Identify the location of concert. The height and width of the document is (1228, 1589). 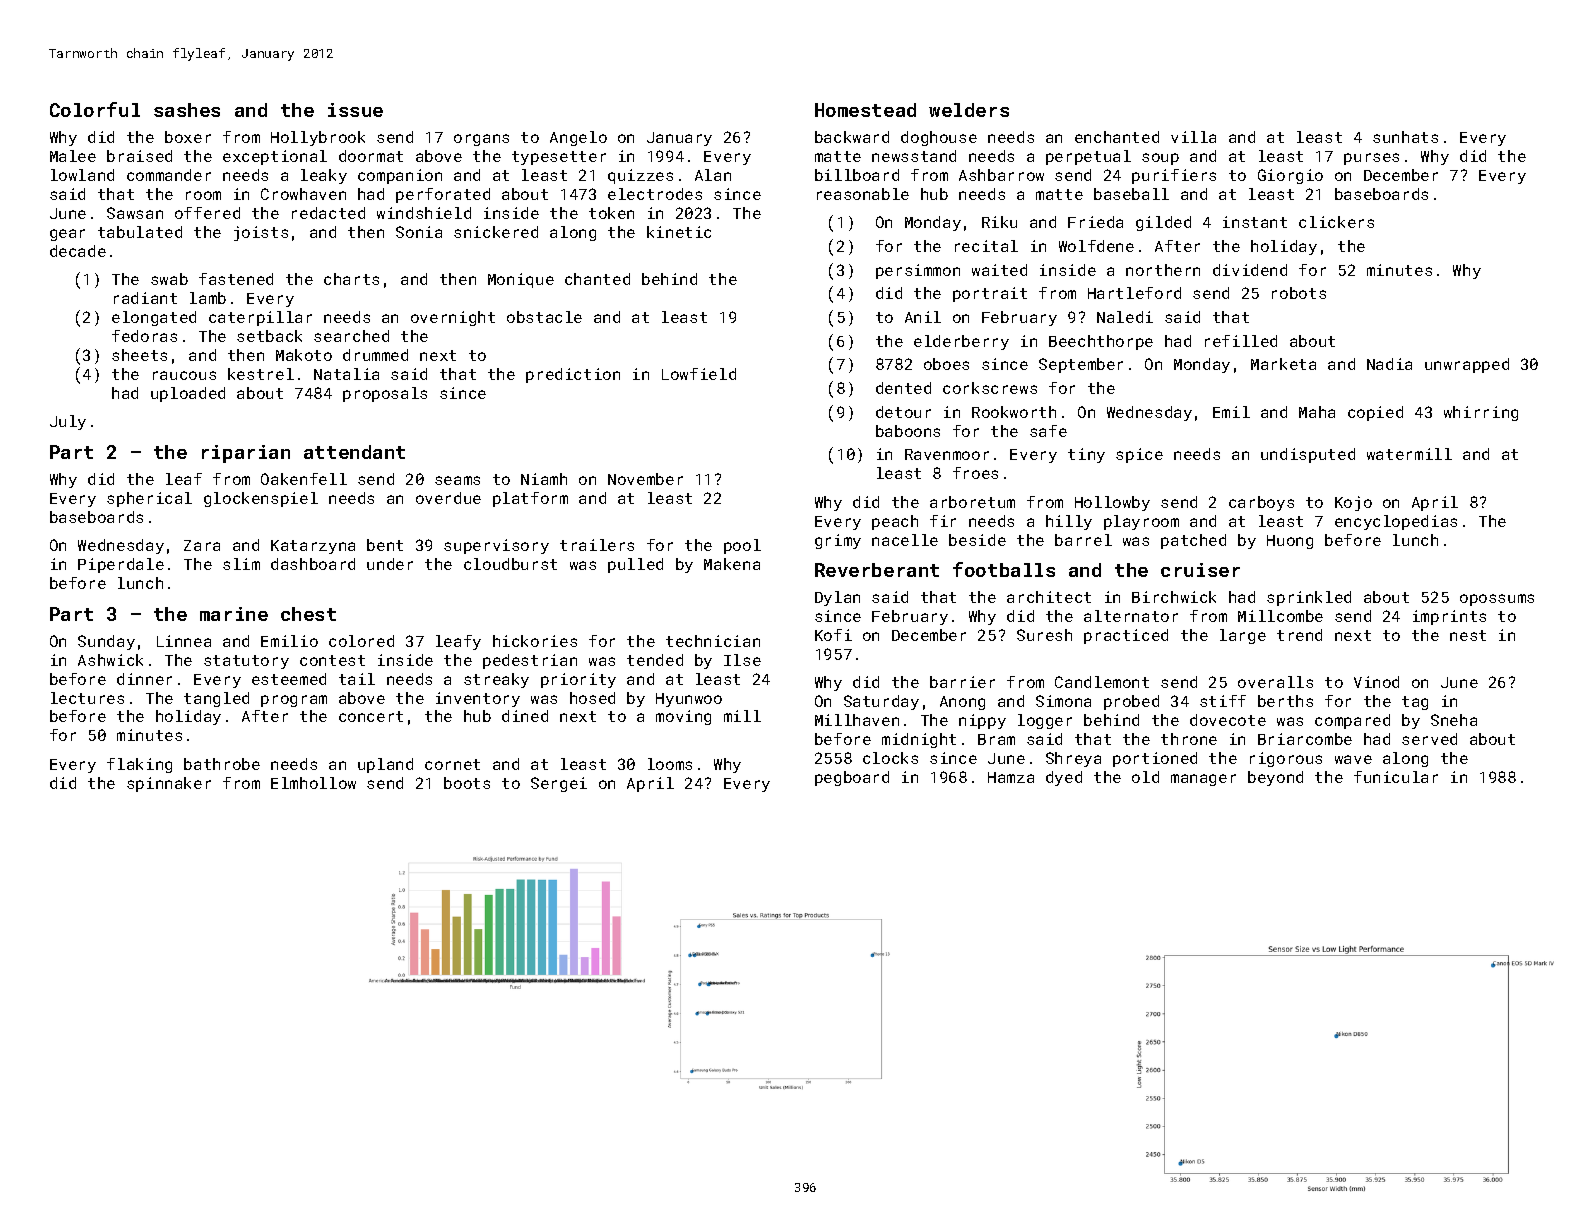
(371, 716).
